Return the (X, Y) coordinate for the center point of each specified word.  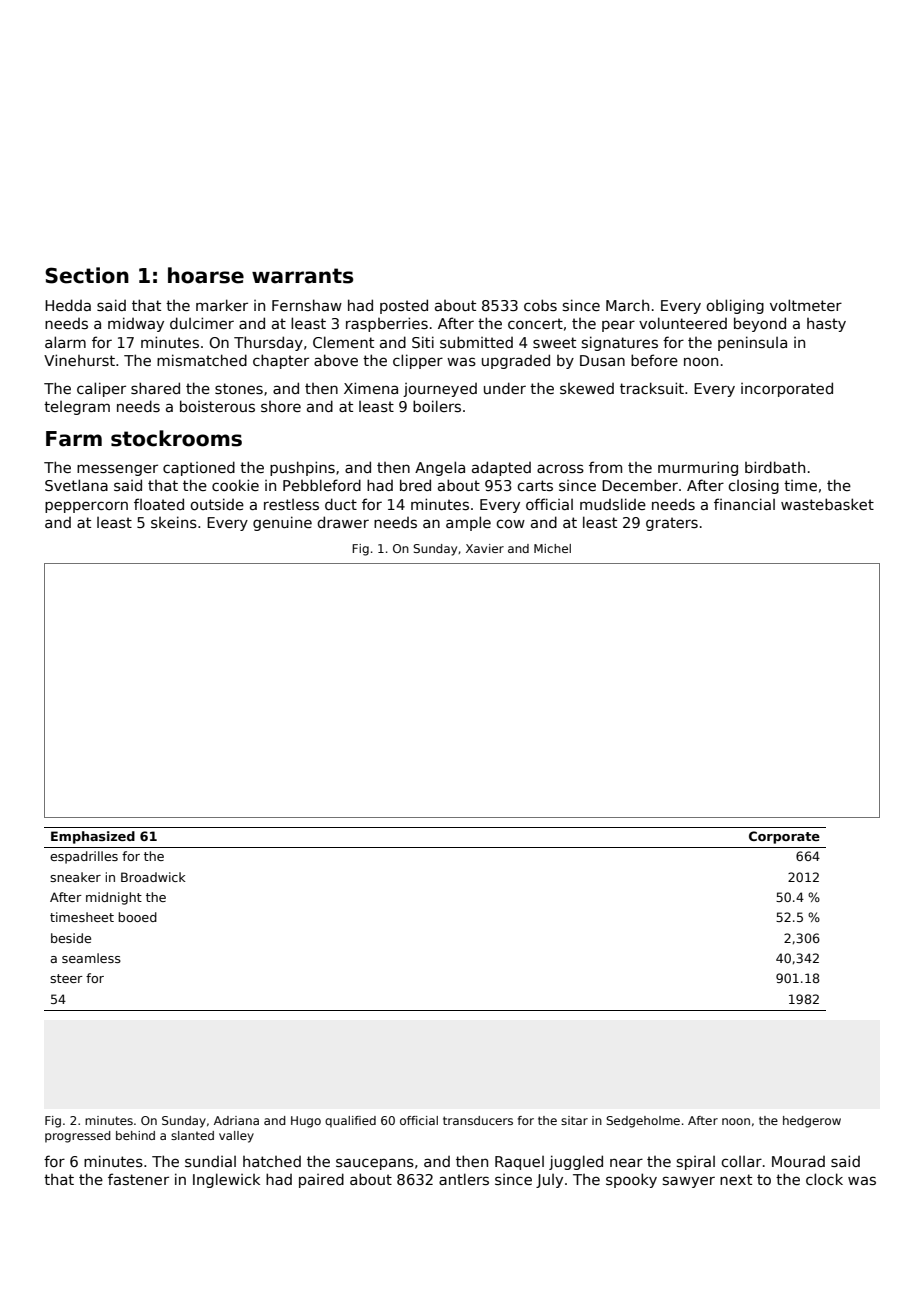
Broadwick (153, 877)
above (336, 360)
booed (137, 917)
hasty (826, 325)
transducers (478, 1120)
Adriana (236, 1120)
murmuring (698, 468)
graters (672, 524)
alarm (65, 342)
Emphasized (93, 837)
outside (217, 504)
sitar (574, 1120)
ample (468, 523)
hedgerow (812, 1122)
